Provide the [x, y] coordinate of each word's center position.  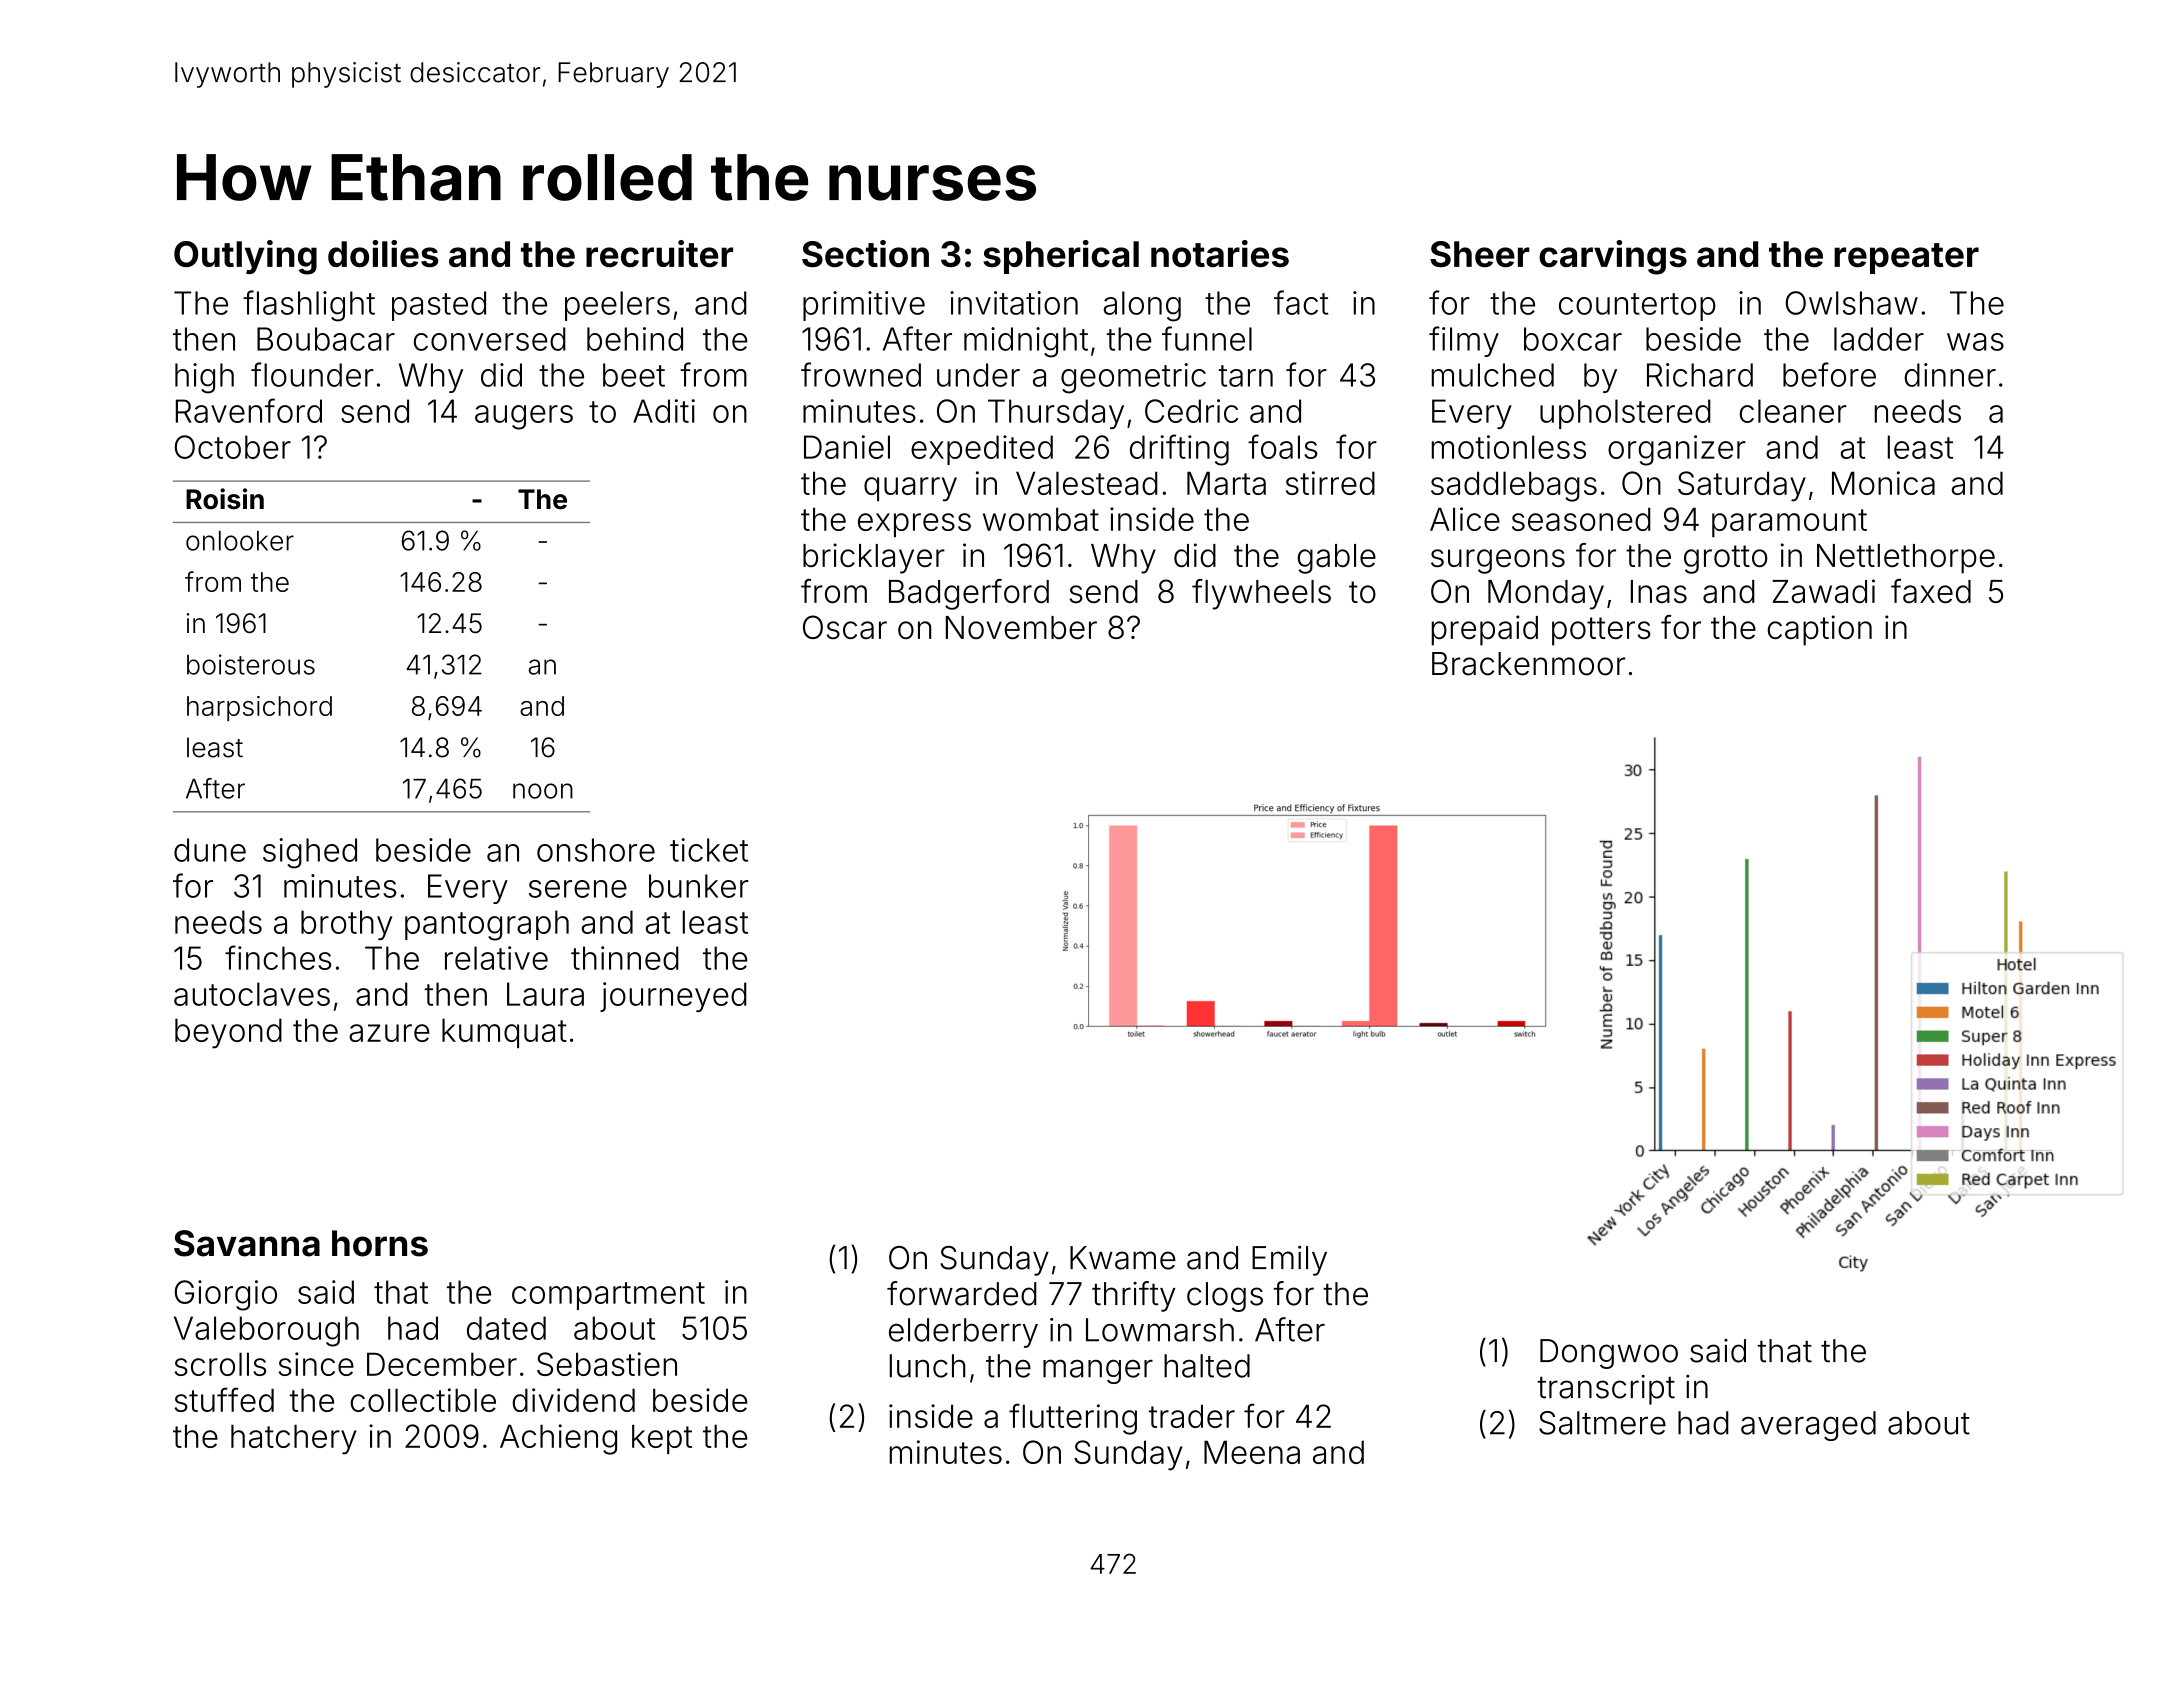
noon [543, 791]
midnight [1026, 342]
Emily [1289, 1261]
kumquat [504, 1033]
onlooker [240, 541]
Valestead [1087, 483]
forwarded [962, 1293]
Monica [1883, 483]
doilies [383, 253]
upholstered [1625, 414]
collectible [423, 1400]
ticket [709, 850]
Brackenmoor [1528, 664]
